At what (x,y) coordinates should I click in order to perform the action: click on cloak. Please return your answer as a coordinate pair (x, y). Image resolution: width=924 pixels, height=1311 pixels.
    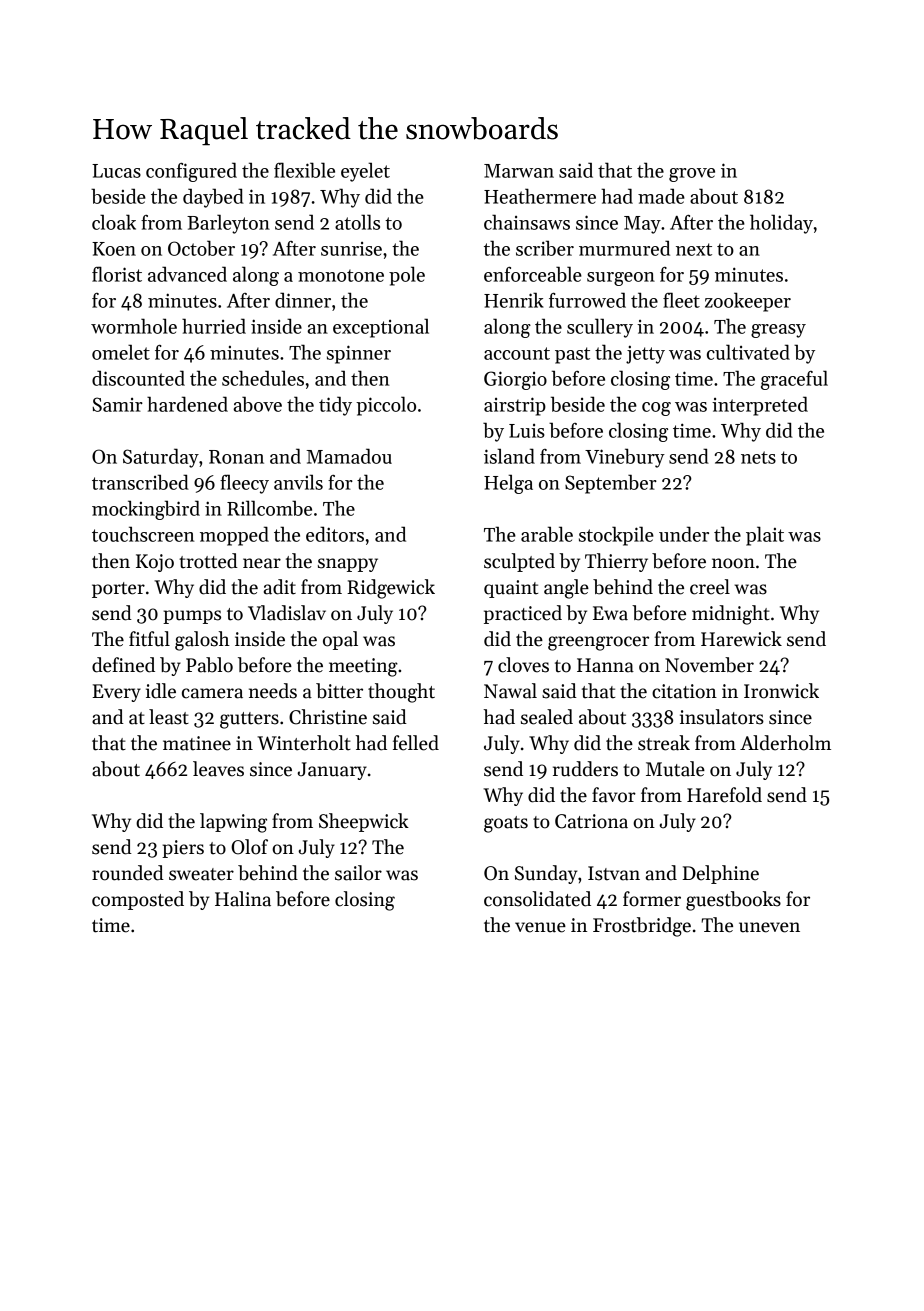
    Looking at the image, I should click on (114, 222).
